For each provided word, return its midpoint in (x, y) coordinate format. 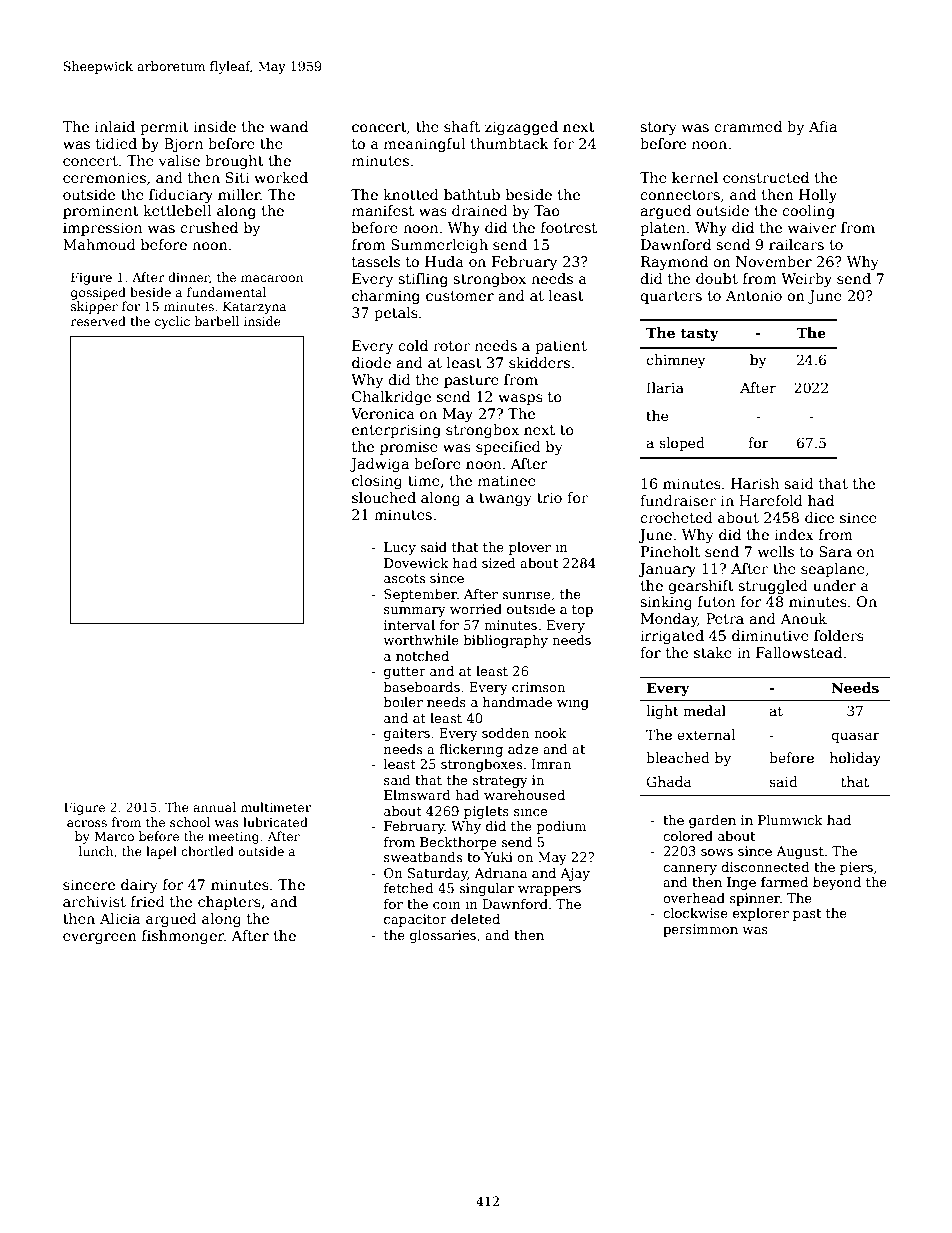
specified (508, 448)
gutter (405, 673)
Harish (755, 483)
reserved (98, 321)
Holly (818, 196)
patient (561, 347)
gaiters (407, 734)
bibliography (506, 641)
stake (713, 652)
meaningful (424, 145)
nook (550, 733)
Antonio (754, 295)
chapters (229, 903)
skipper (94, 307)
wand (289, 126)
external (706, 734)
